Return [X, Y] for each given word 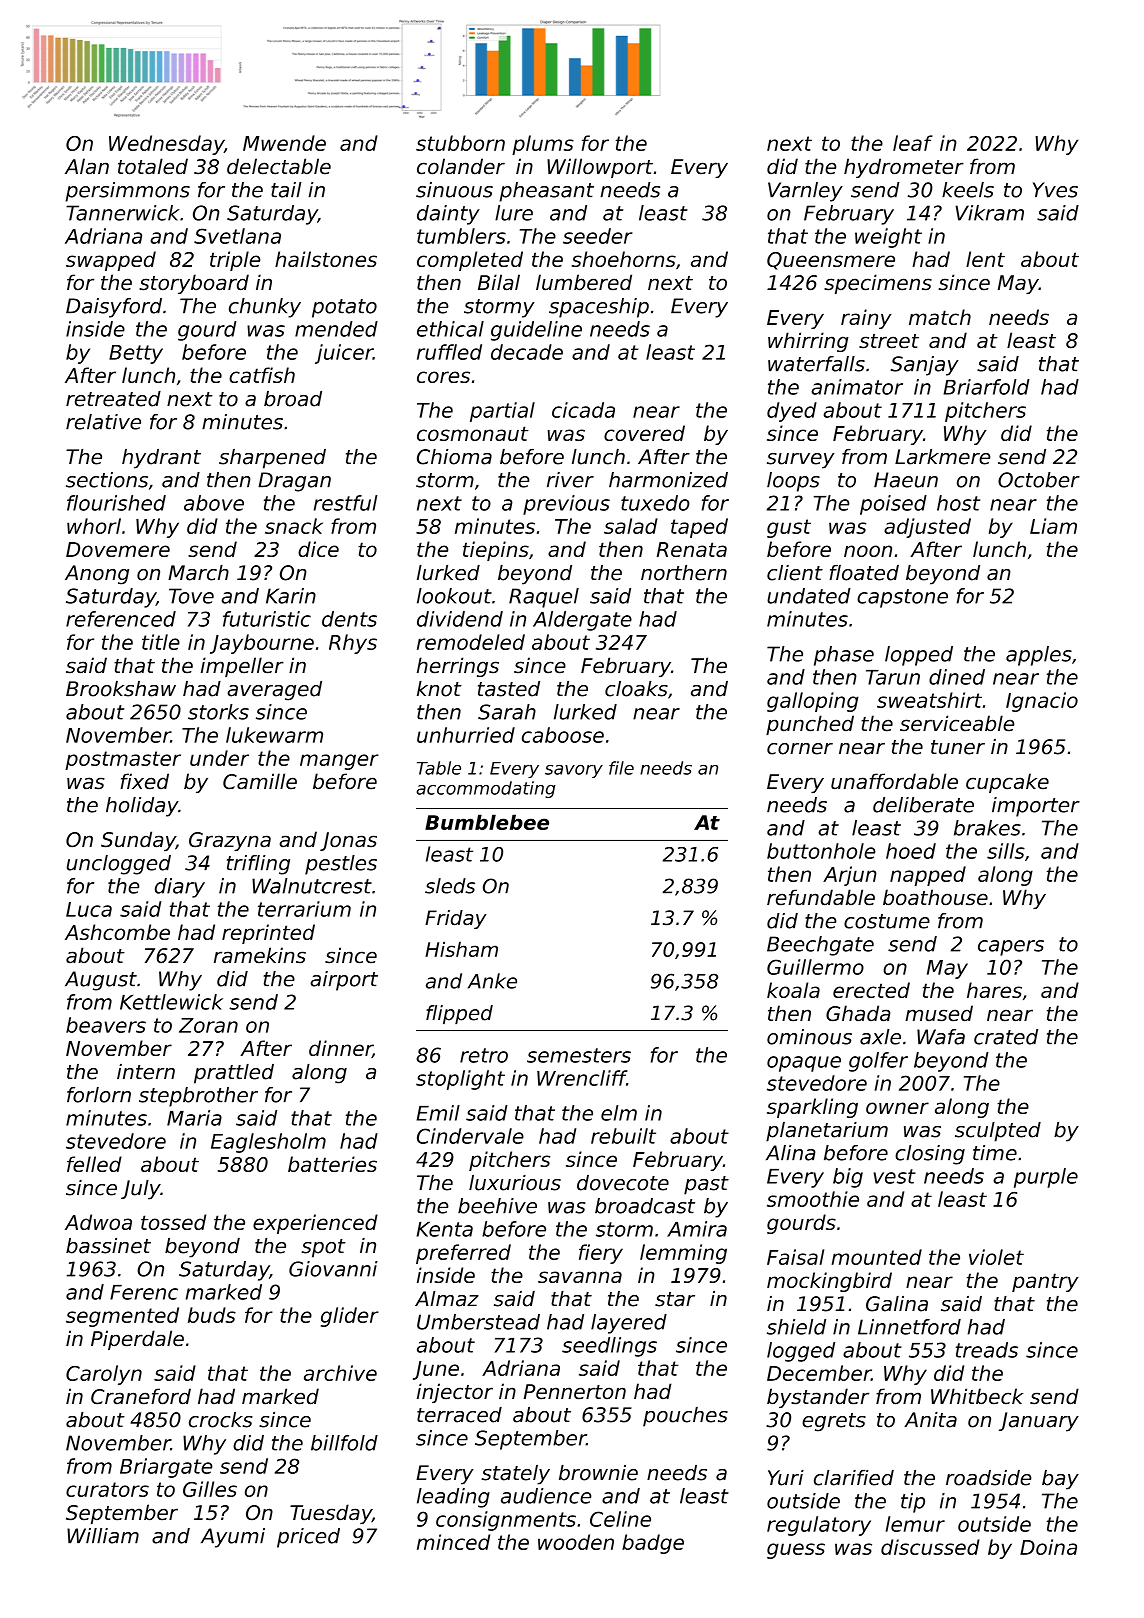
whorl [94, 526]
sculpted [998, 1132]
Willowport [600, 168]
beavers [106, 1025]
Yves [1055, 190]
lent [985, 259]
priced [308, 1538]
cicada [583, 410]
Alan [87, 166]
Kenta [444, 1229]
